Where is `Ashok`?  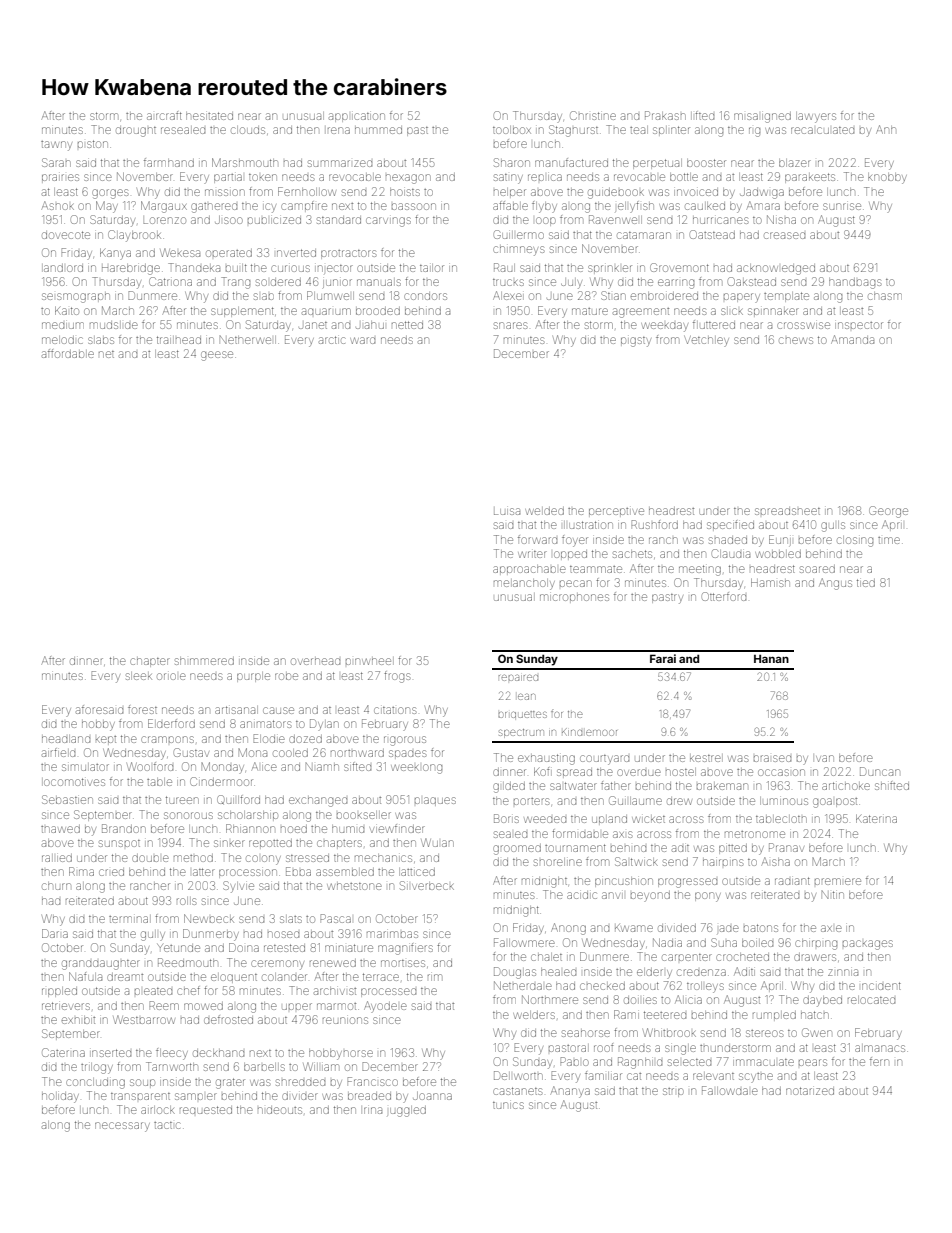
Ashok is located at coordinates (58, 205).
